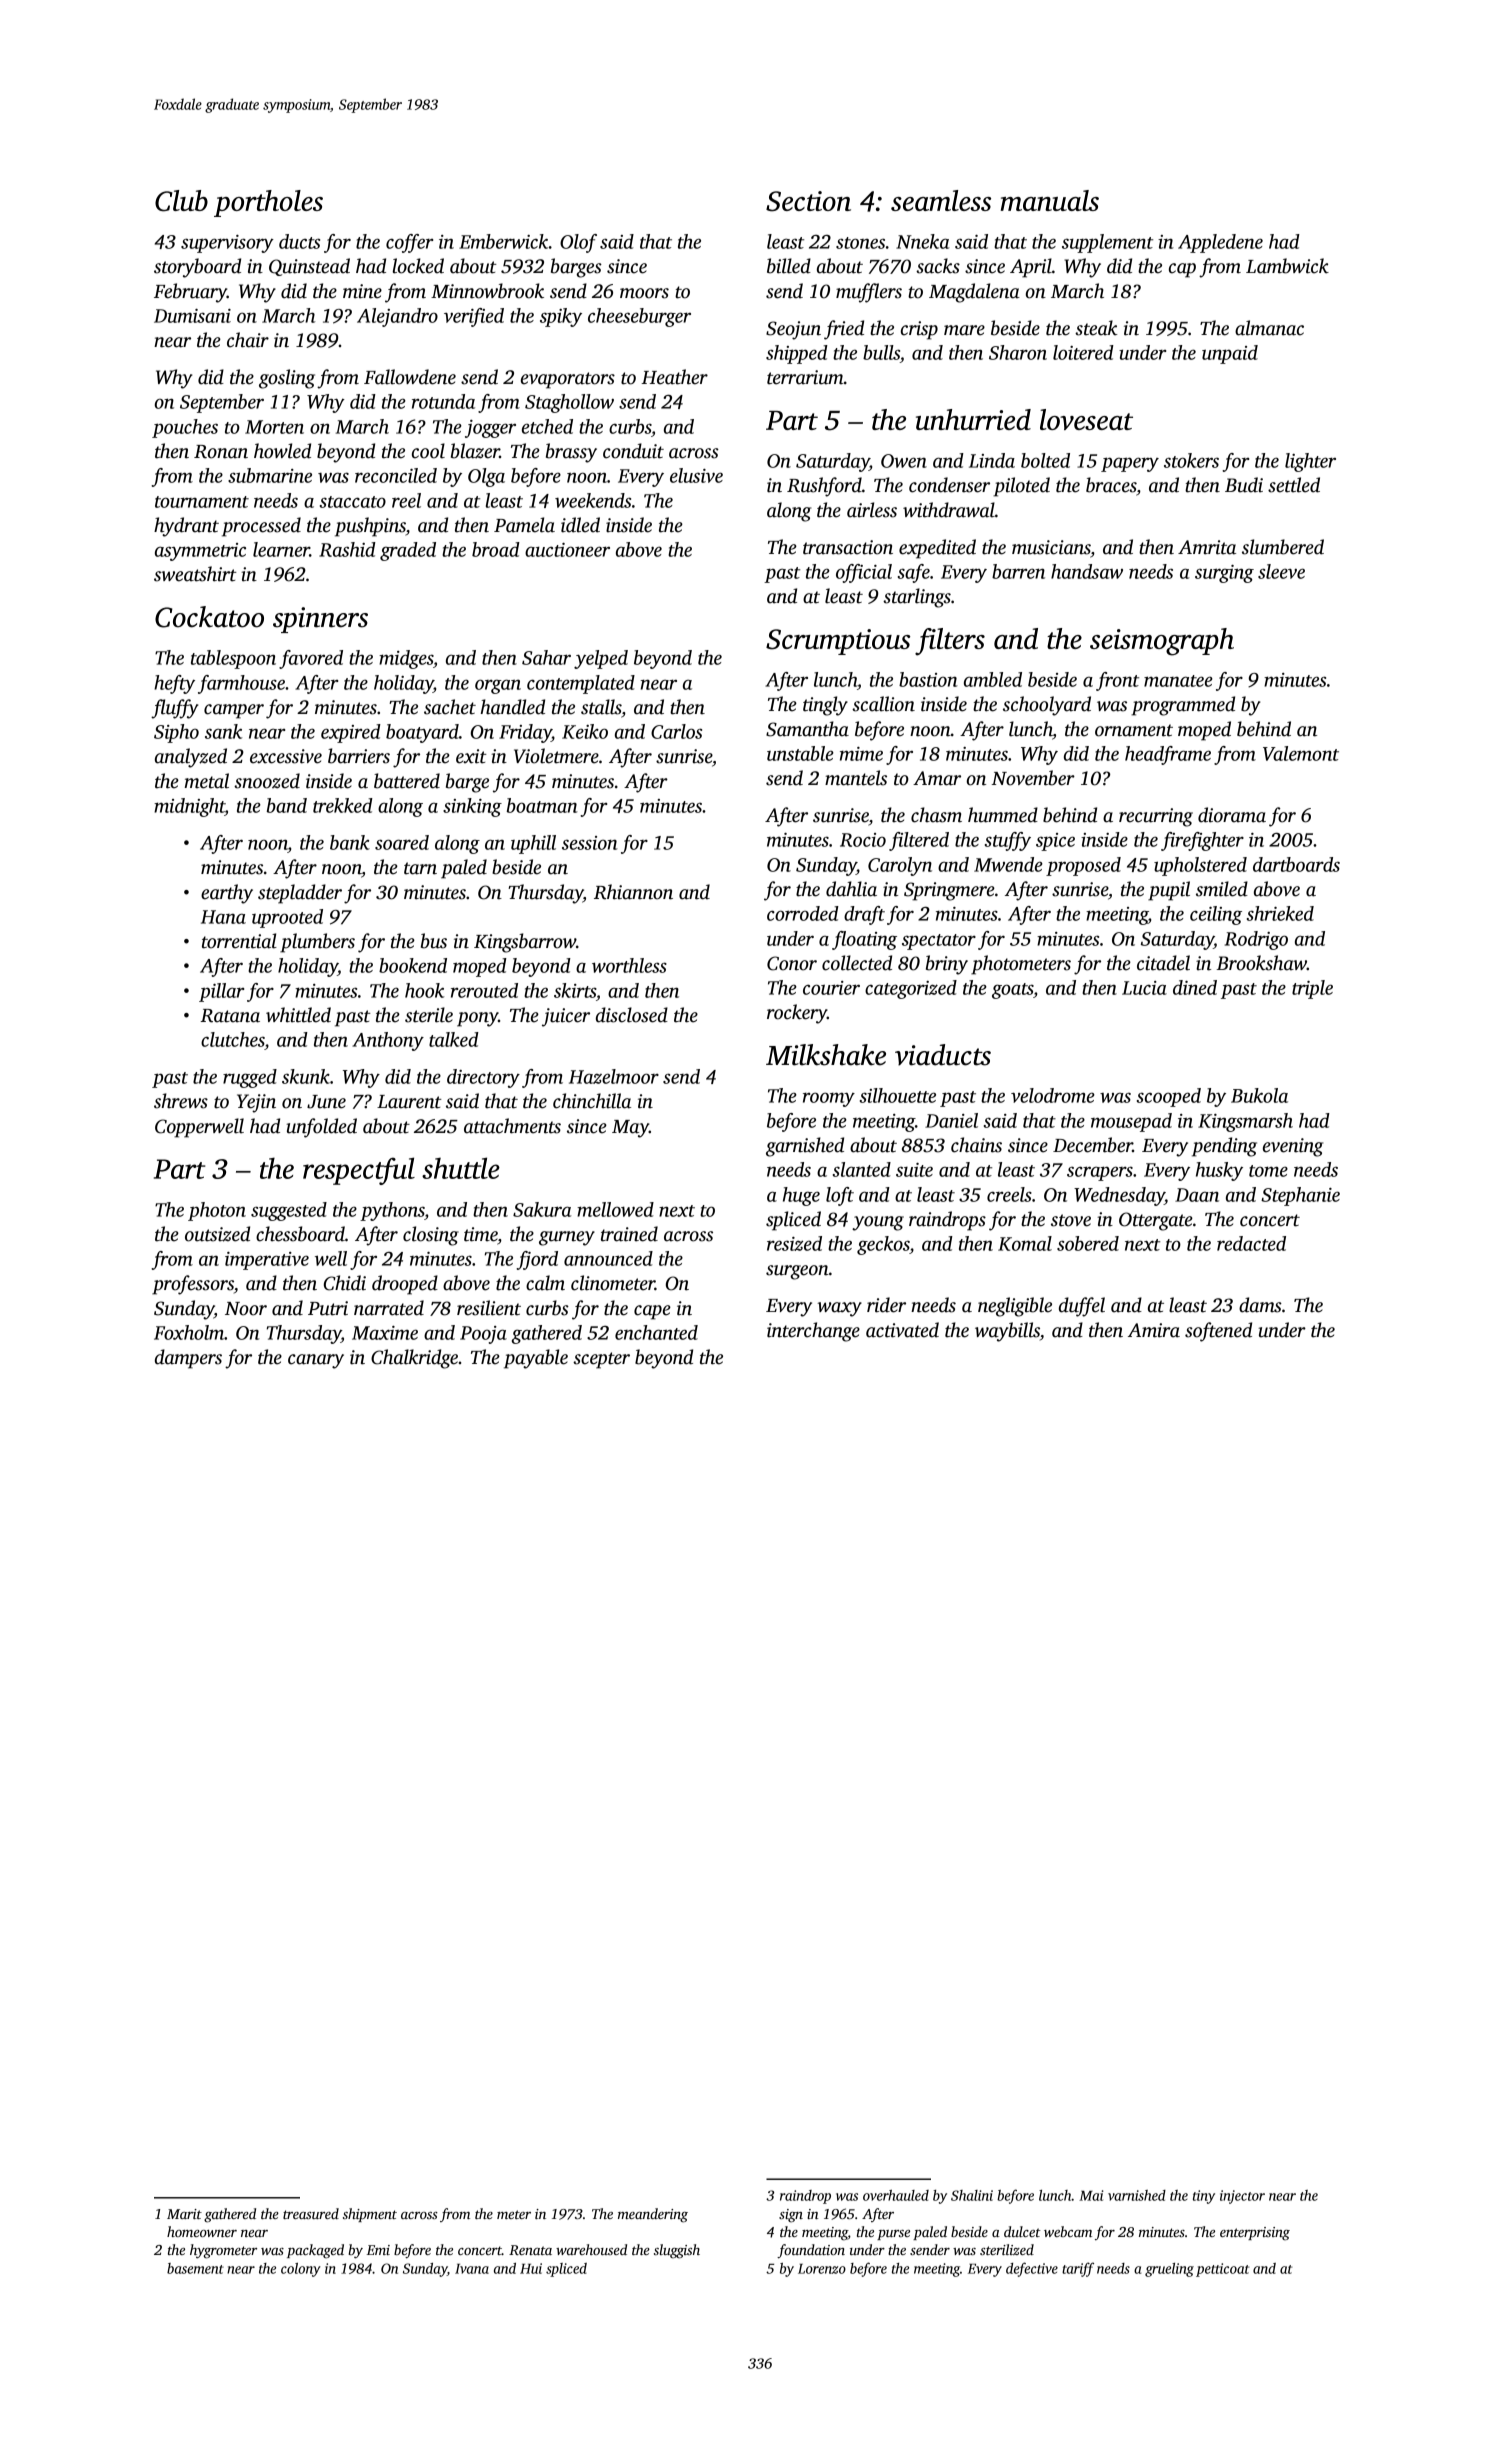 This page has height=2464, width=1496. What do you see at coordinates (359, 1171) in the page?
I see `respectful` at bounding box center [359, 1171].
